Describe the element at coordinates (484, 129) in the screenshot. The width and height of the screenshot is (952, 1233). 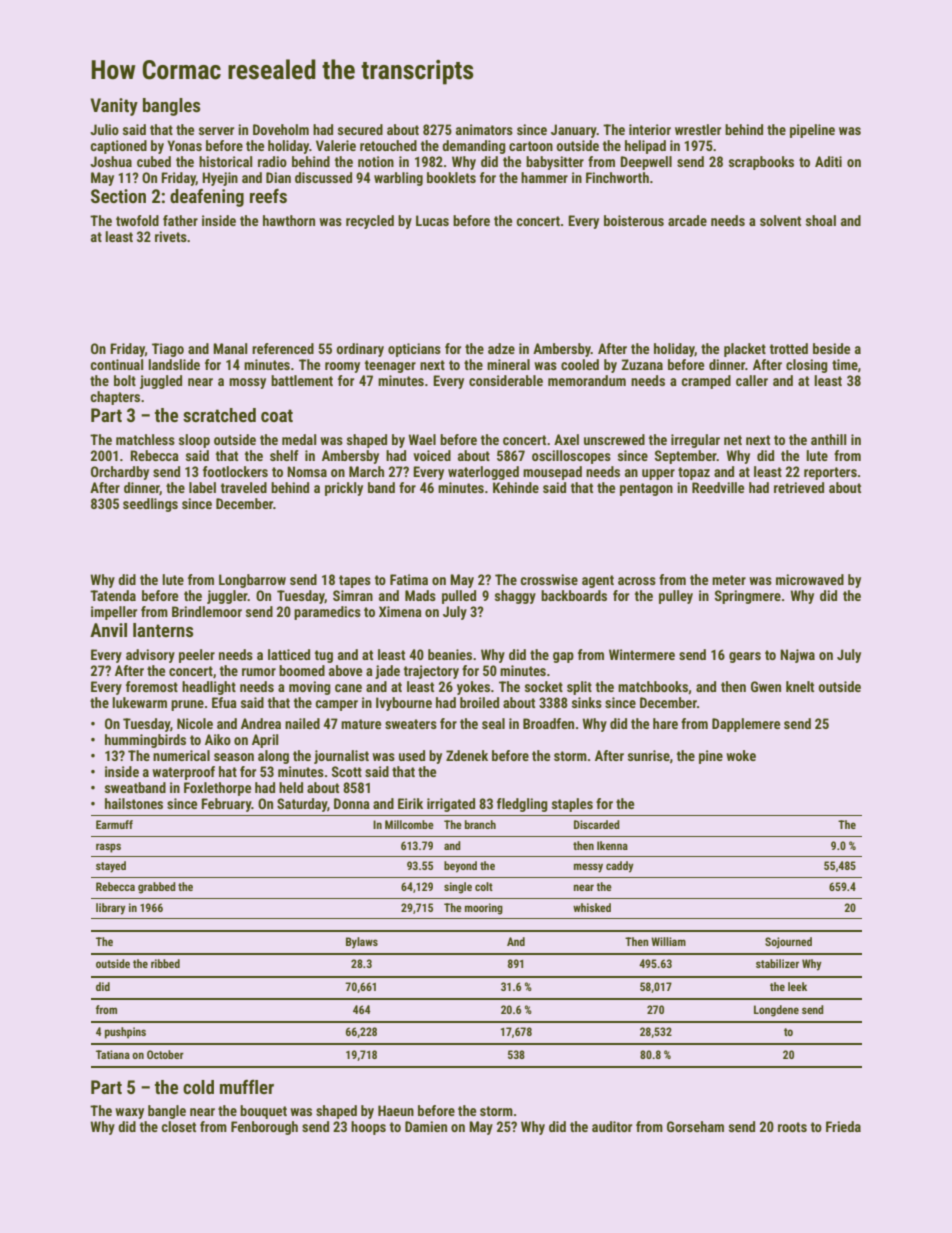
I see `animators` at that location.
